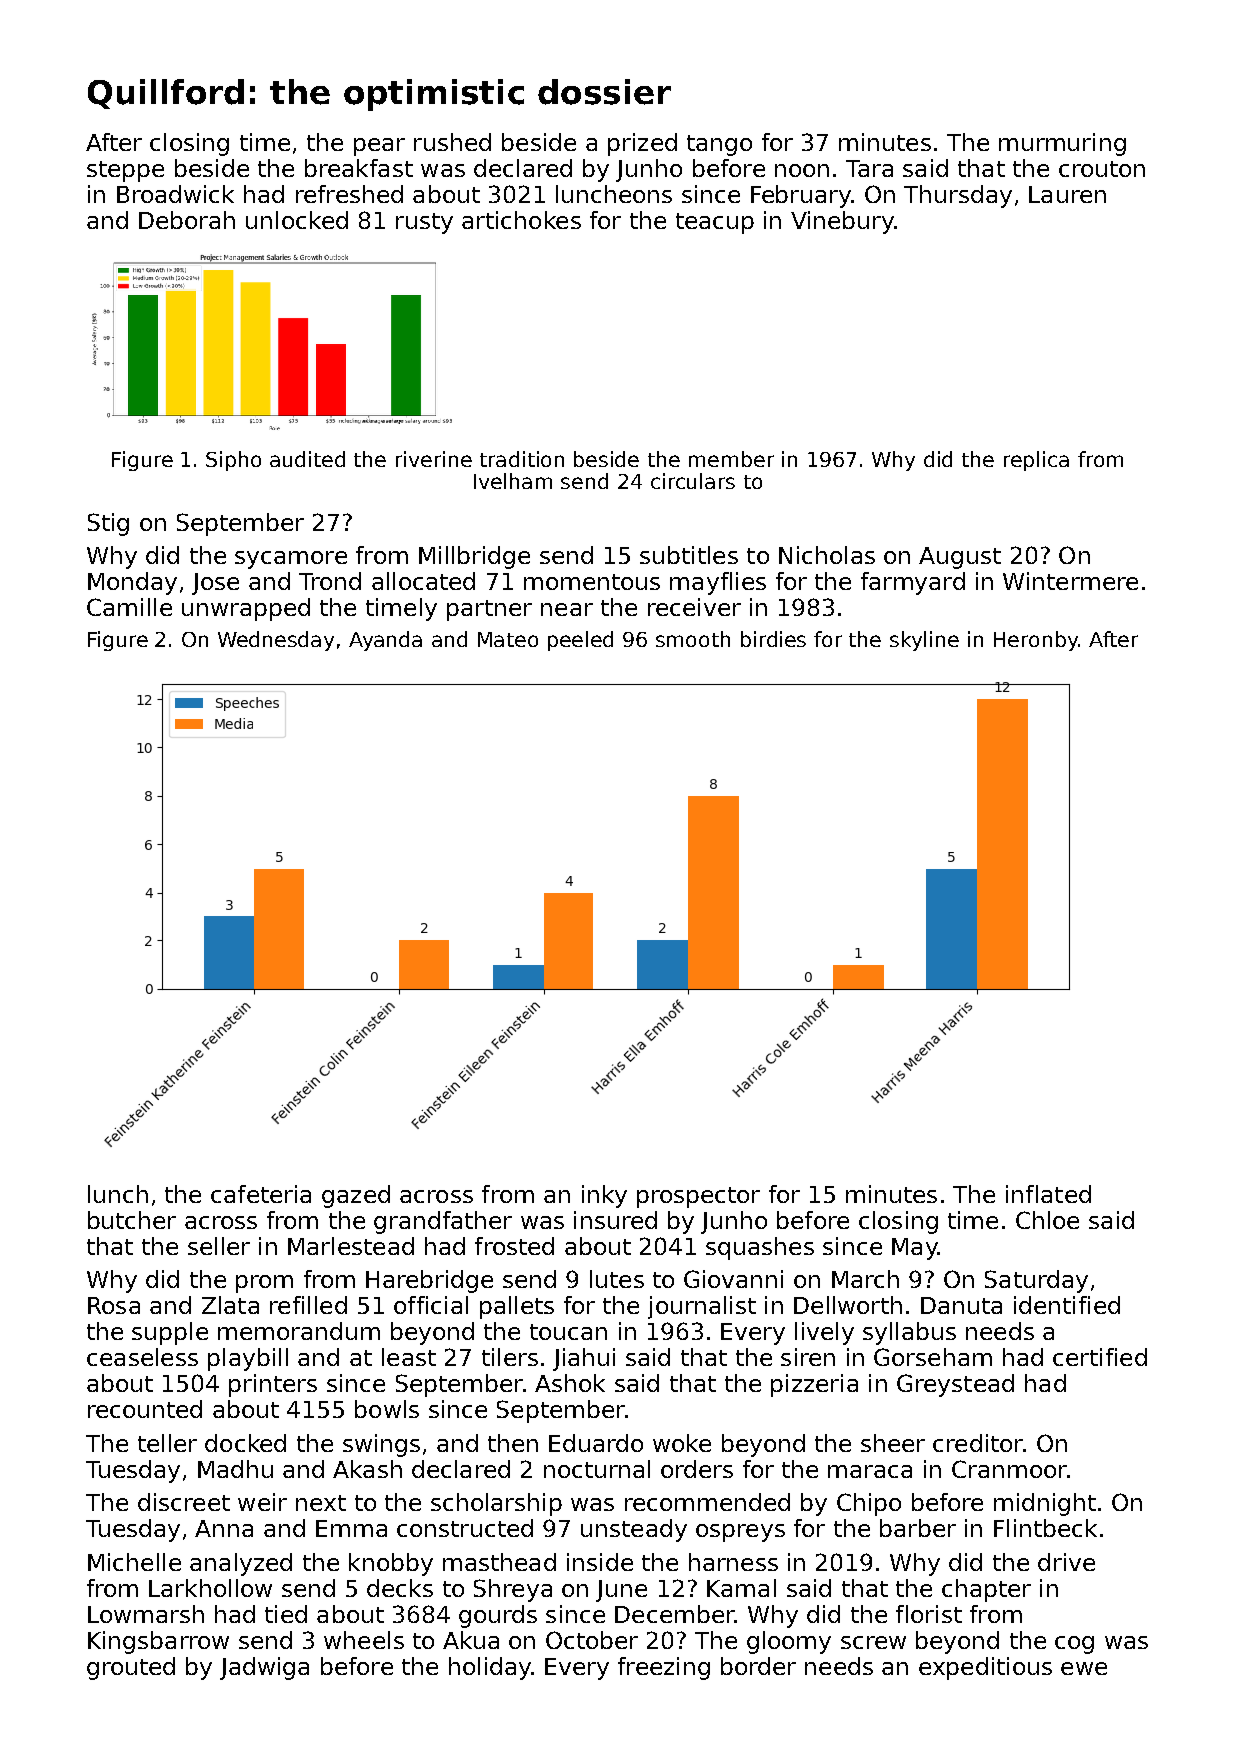 The height and width of the screenshot is (1748, 1236). What do you see at coordinates (580, 641) in the screenshot?
I see `peeled` at bounding box center [580, 641].
